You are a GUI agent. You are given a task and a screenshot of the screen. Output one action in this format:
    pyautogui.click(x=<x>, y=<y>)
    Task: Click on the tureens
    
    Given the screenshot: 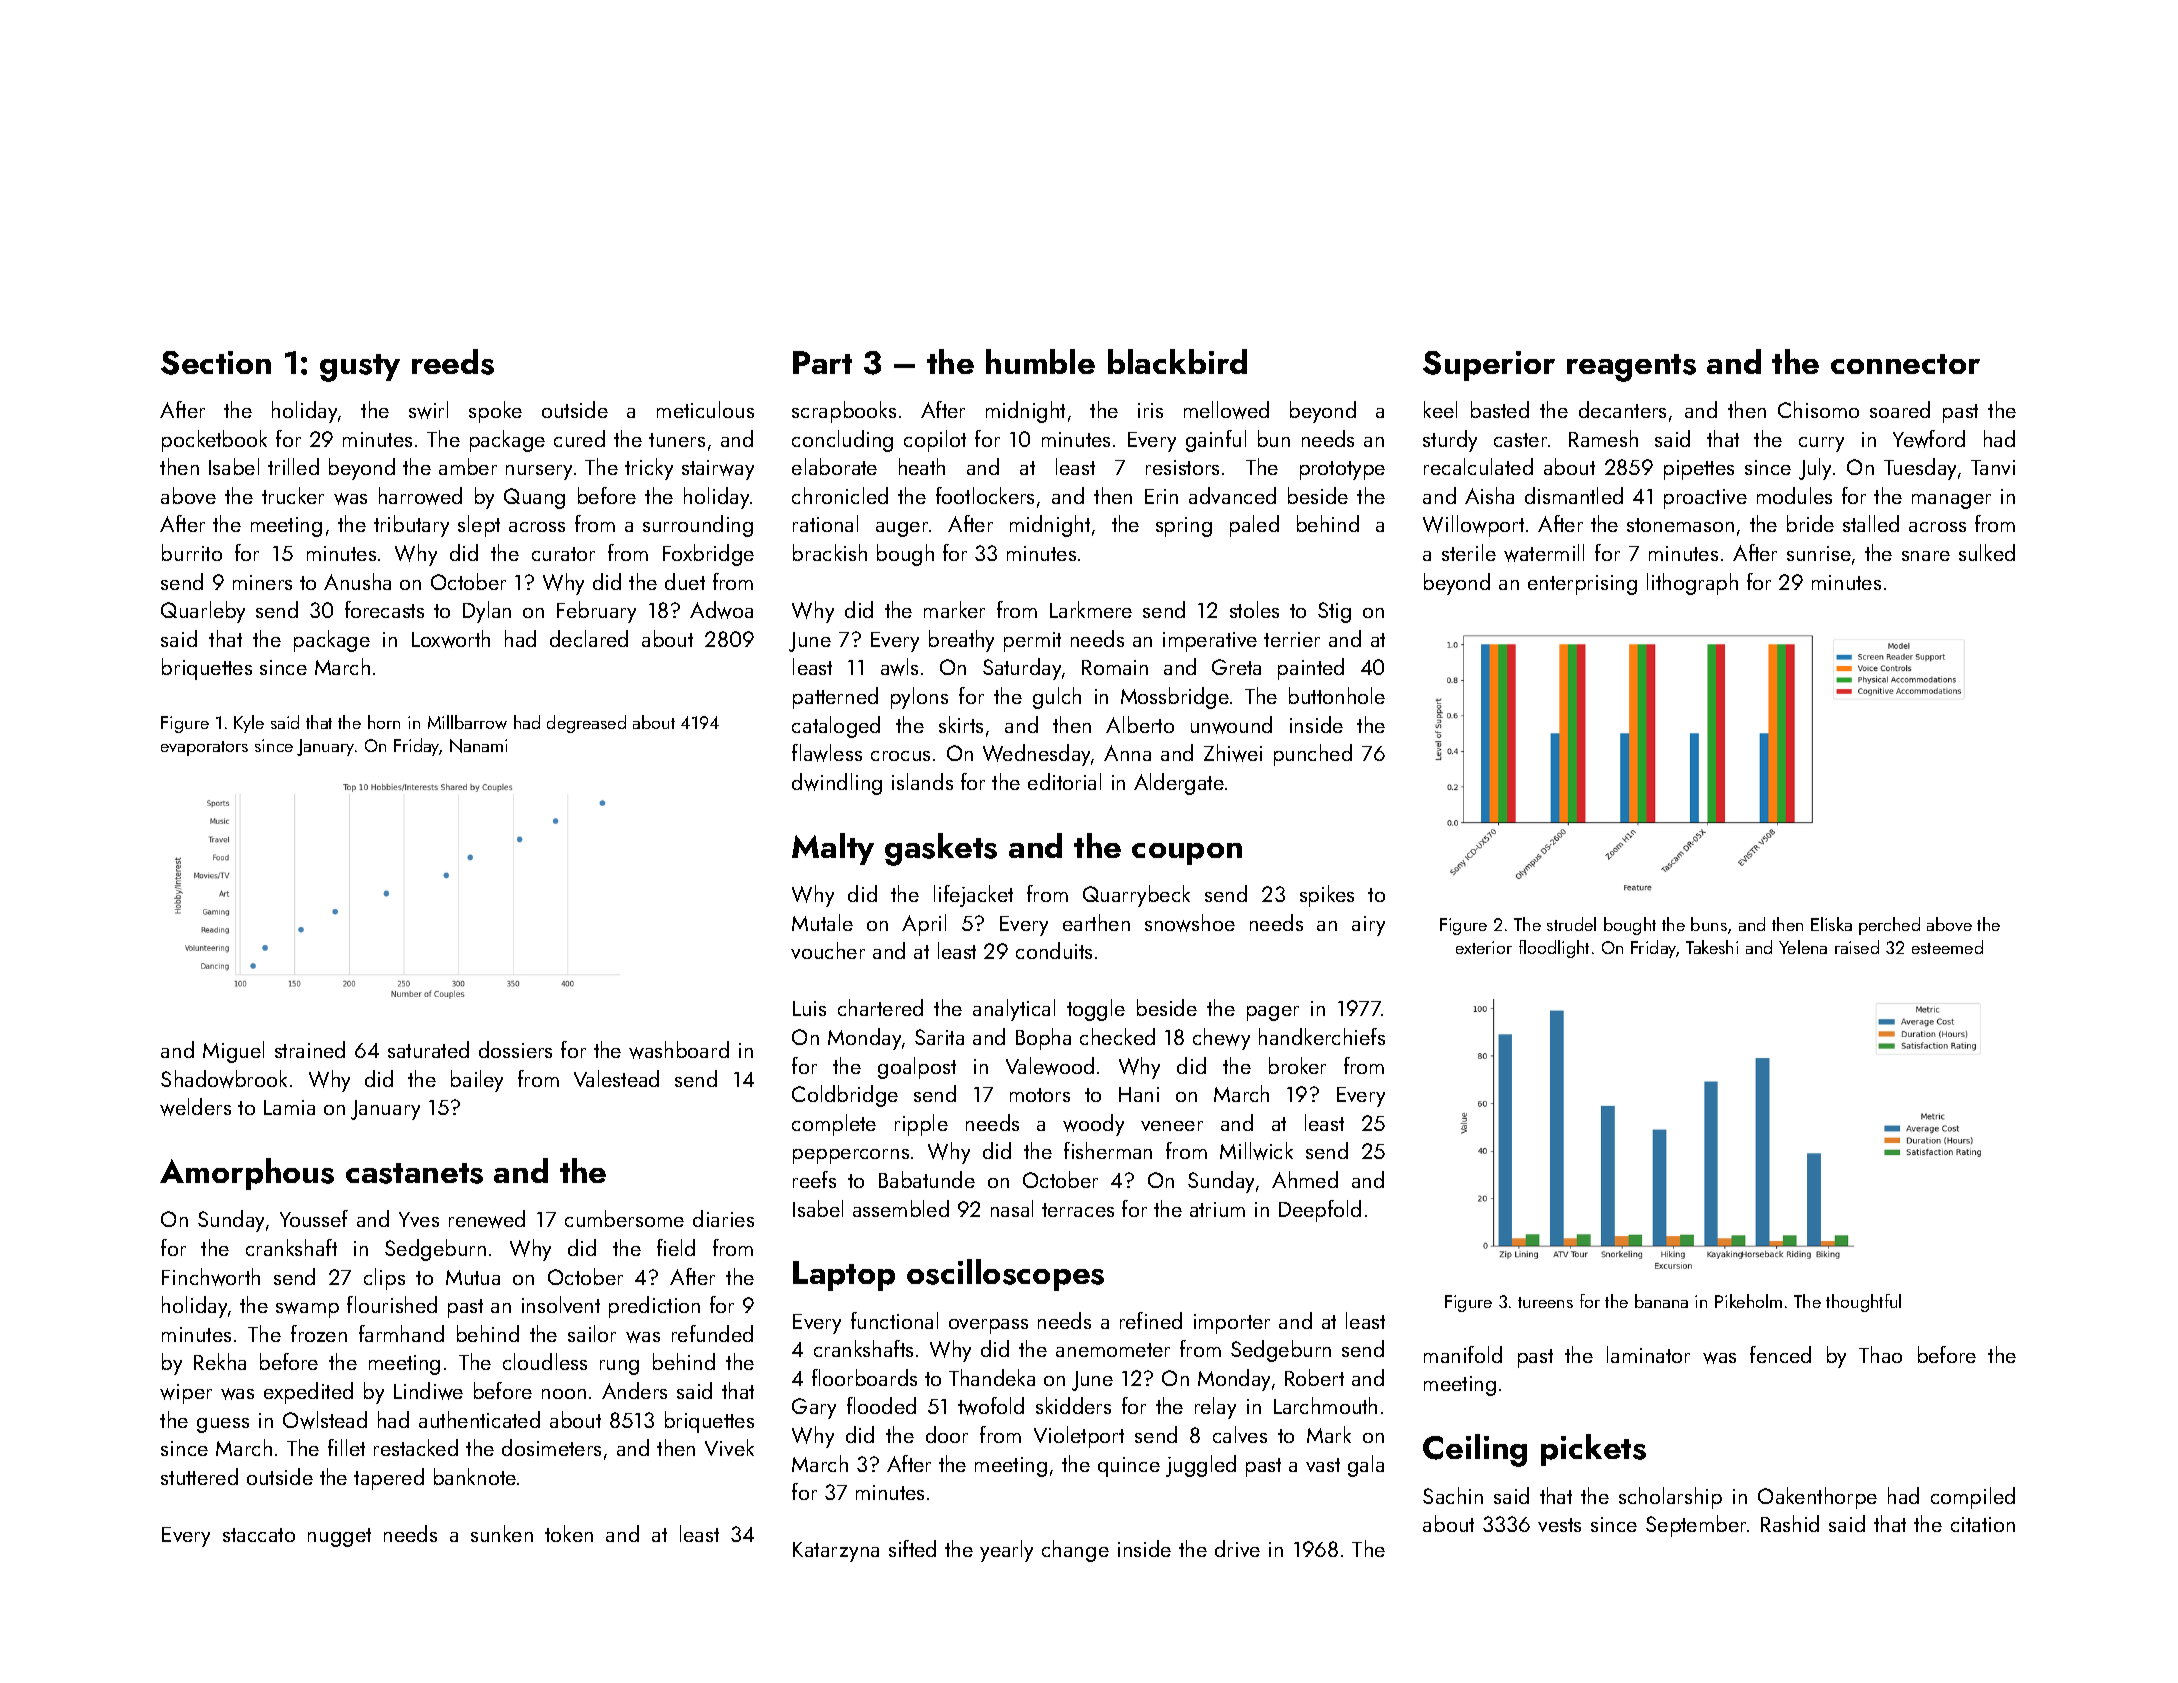 What is the action you would take?
    pyautogui.click(x=1545, y=1302)
